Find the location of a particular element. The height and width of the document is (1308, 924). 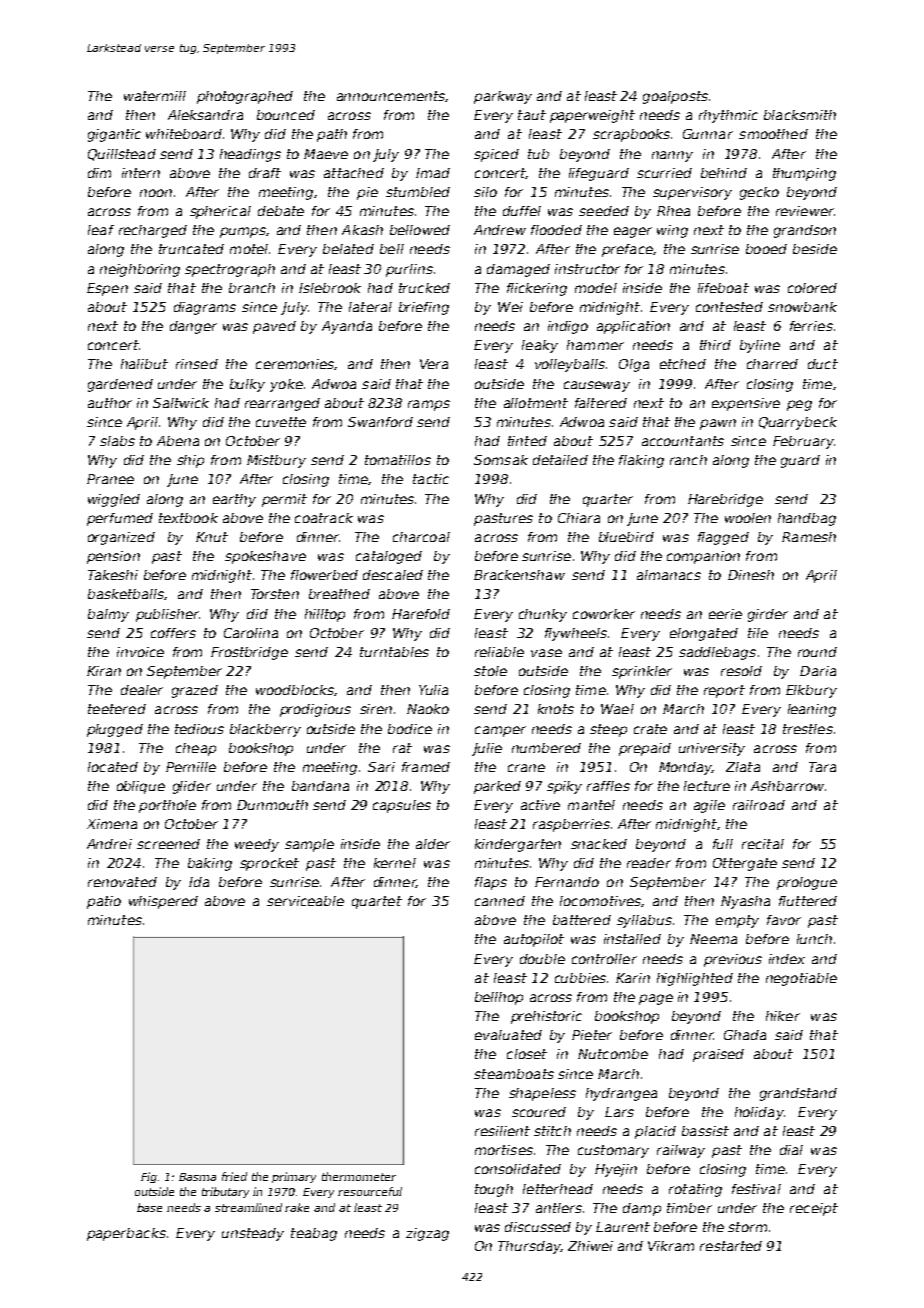

slabs is located at coordinates (117, 441).
